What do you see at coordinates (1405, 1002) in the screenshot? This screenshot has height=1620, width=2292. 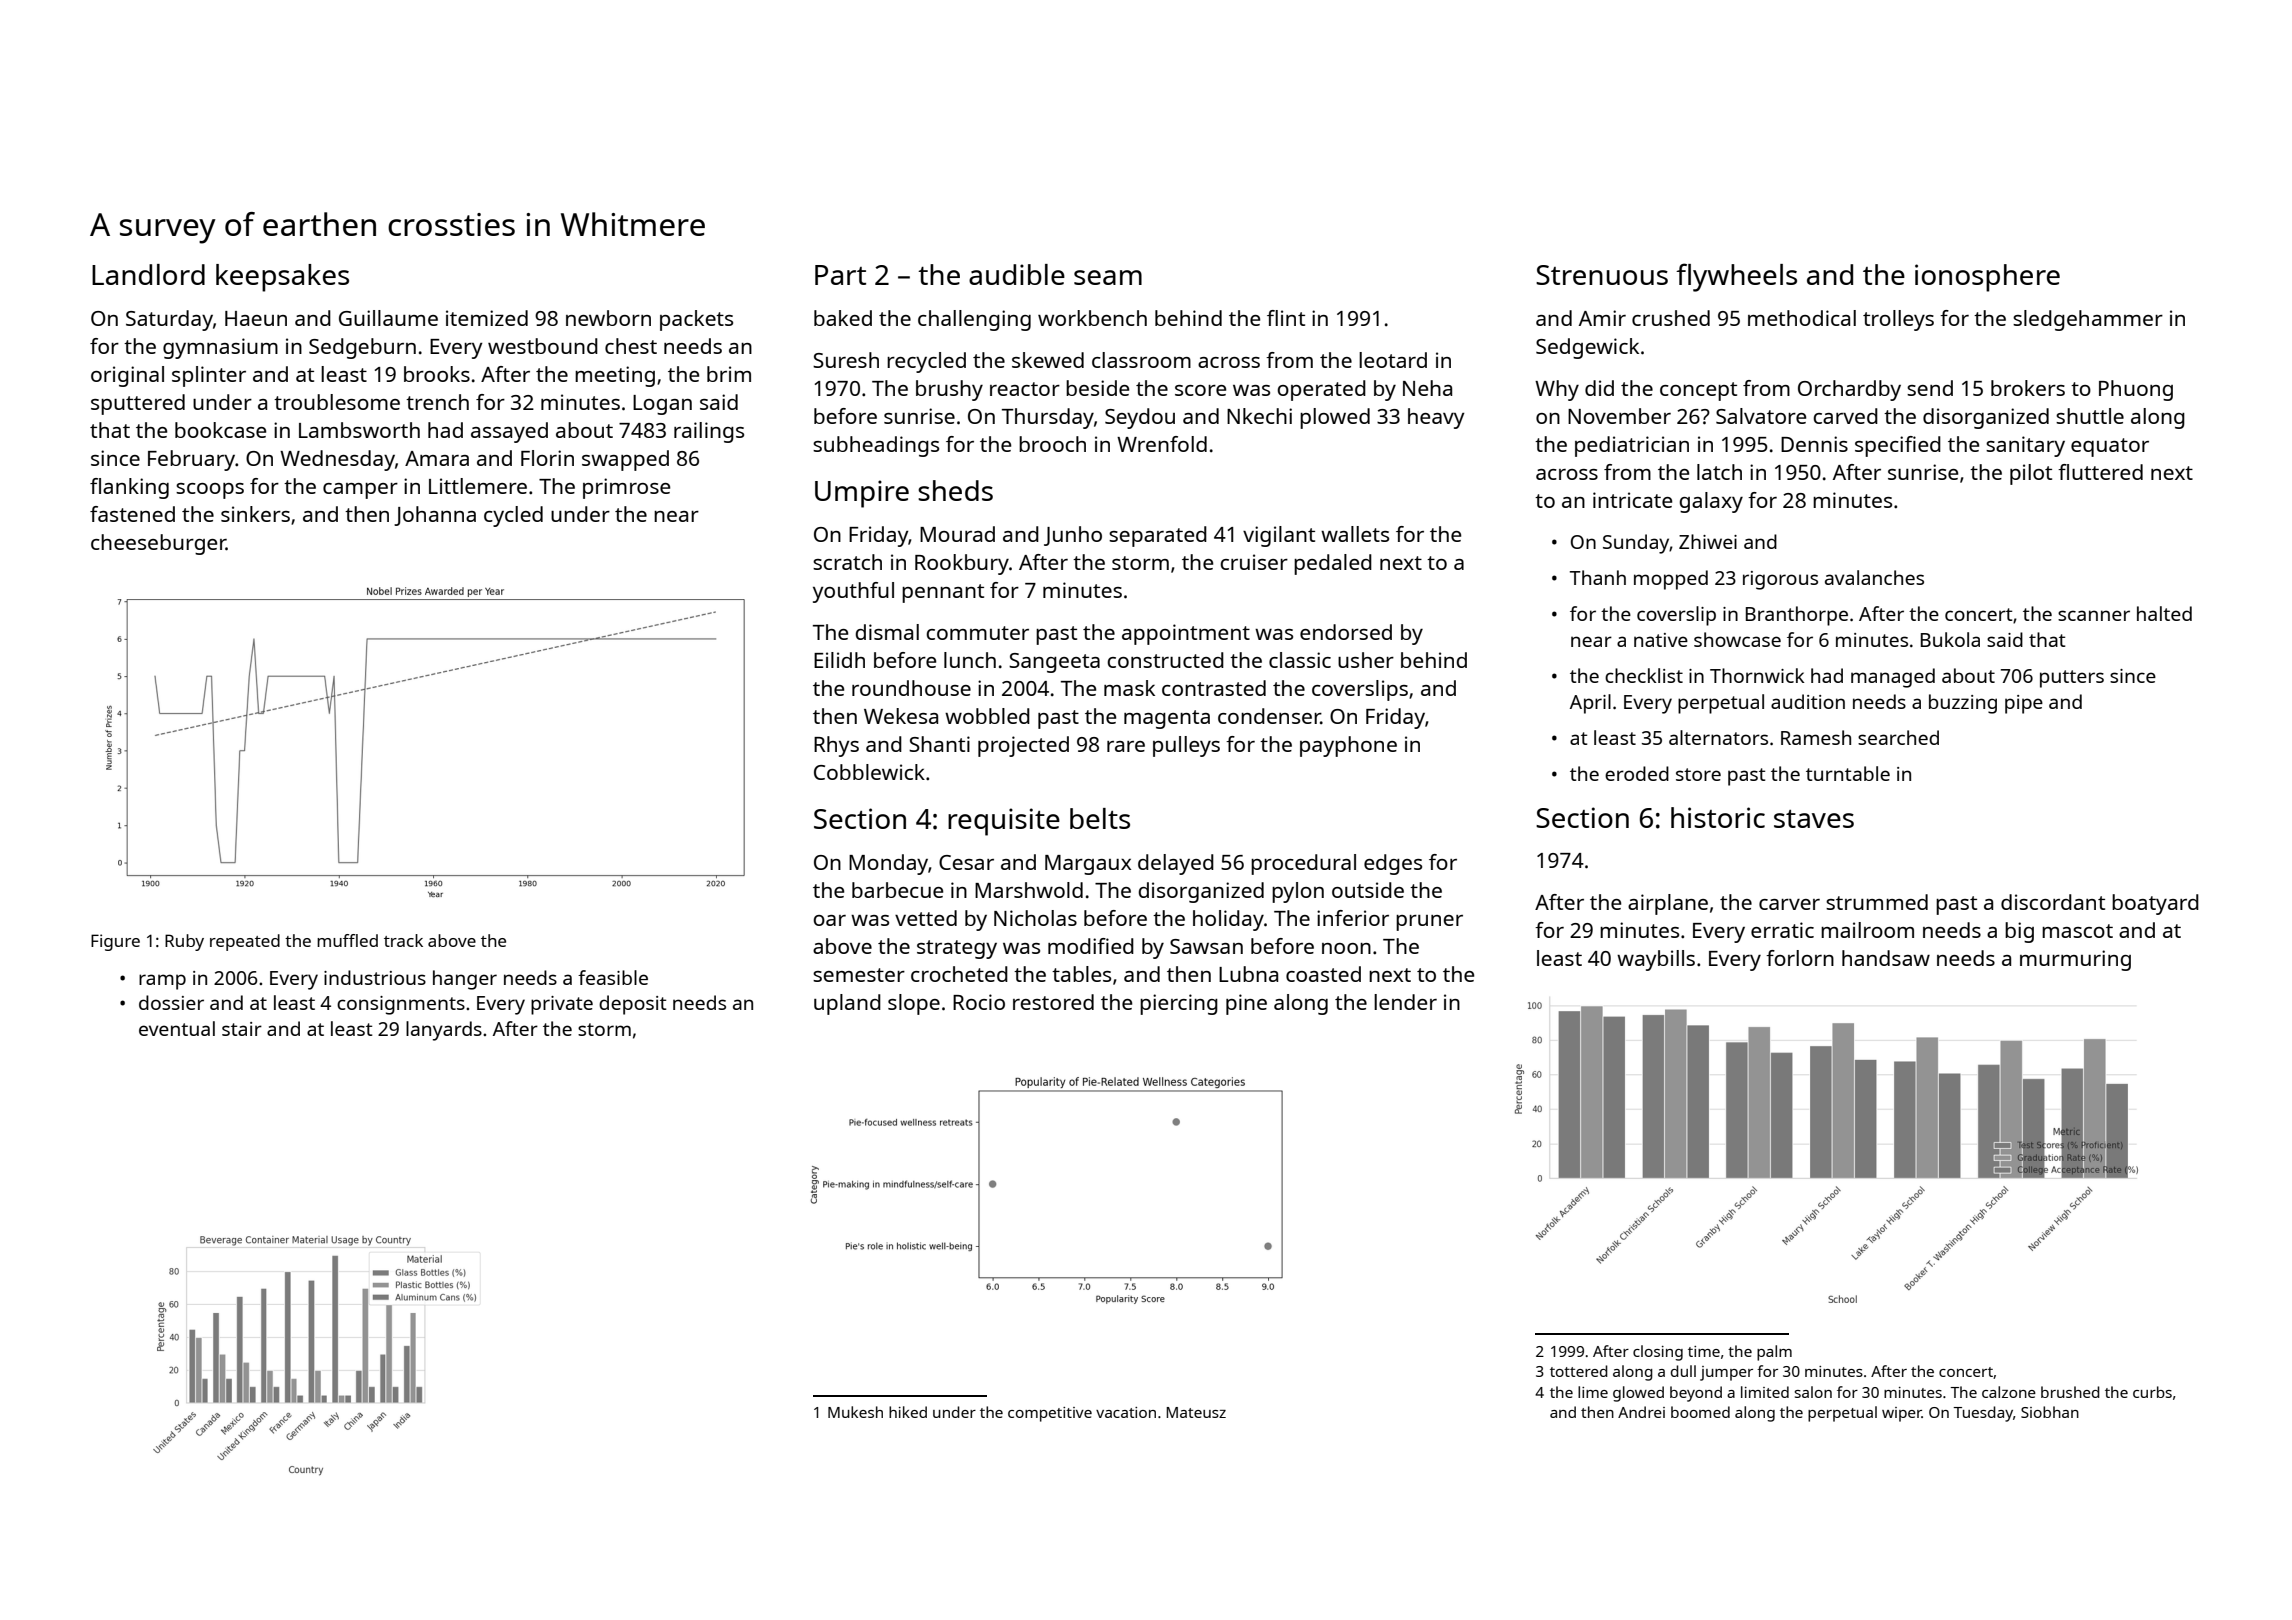 I see `lender` at bounding box center [1405, 1002].
